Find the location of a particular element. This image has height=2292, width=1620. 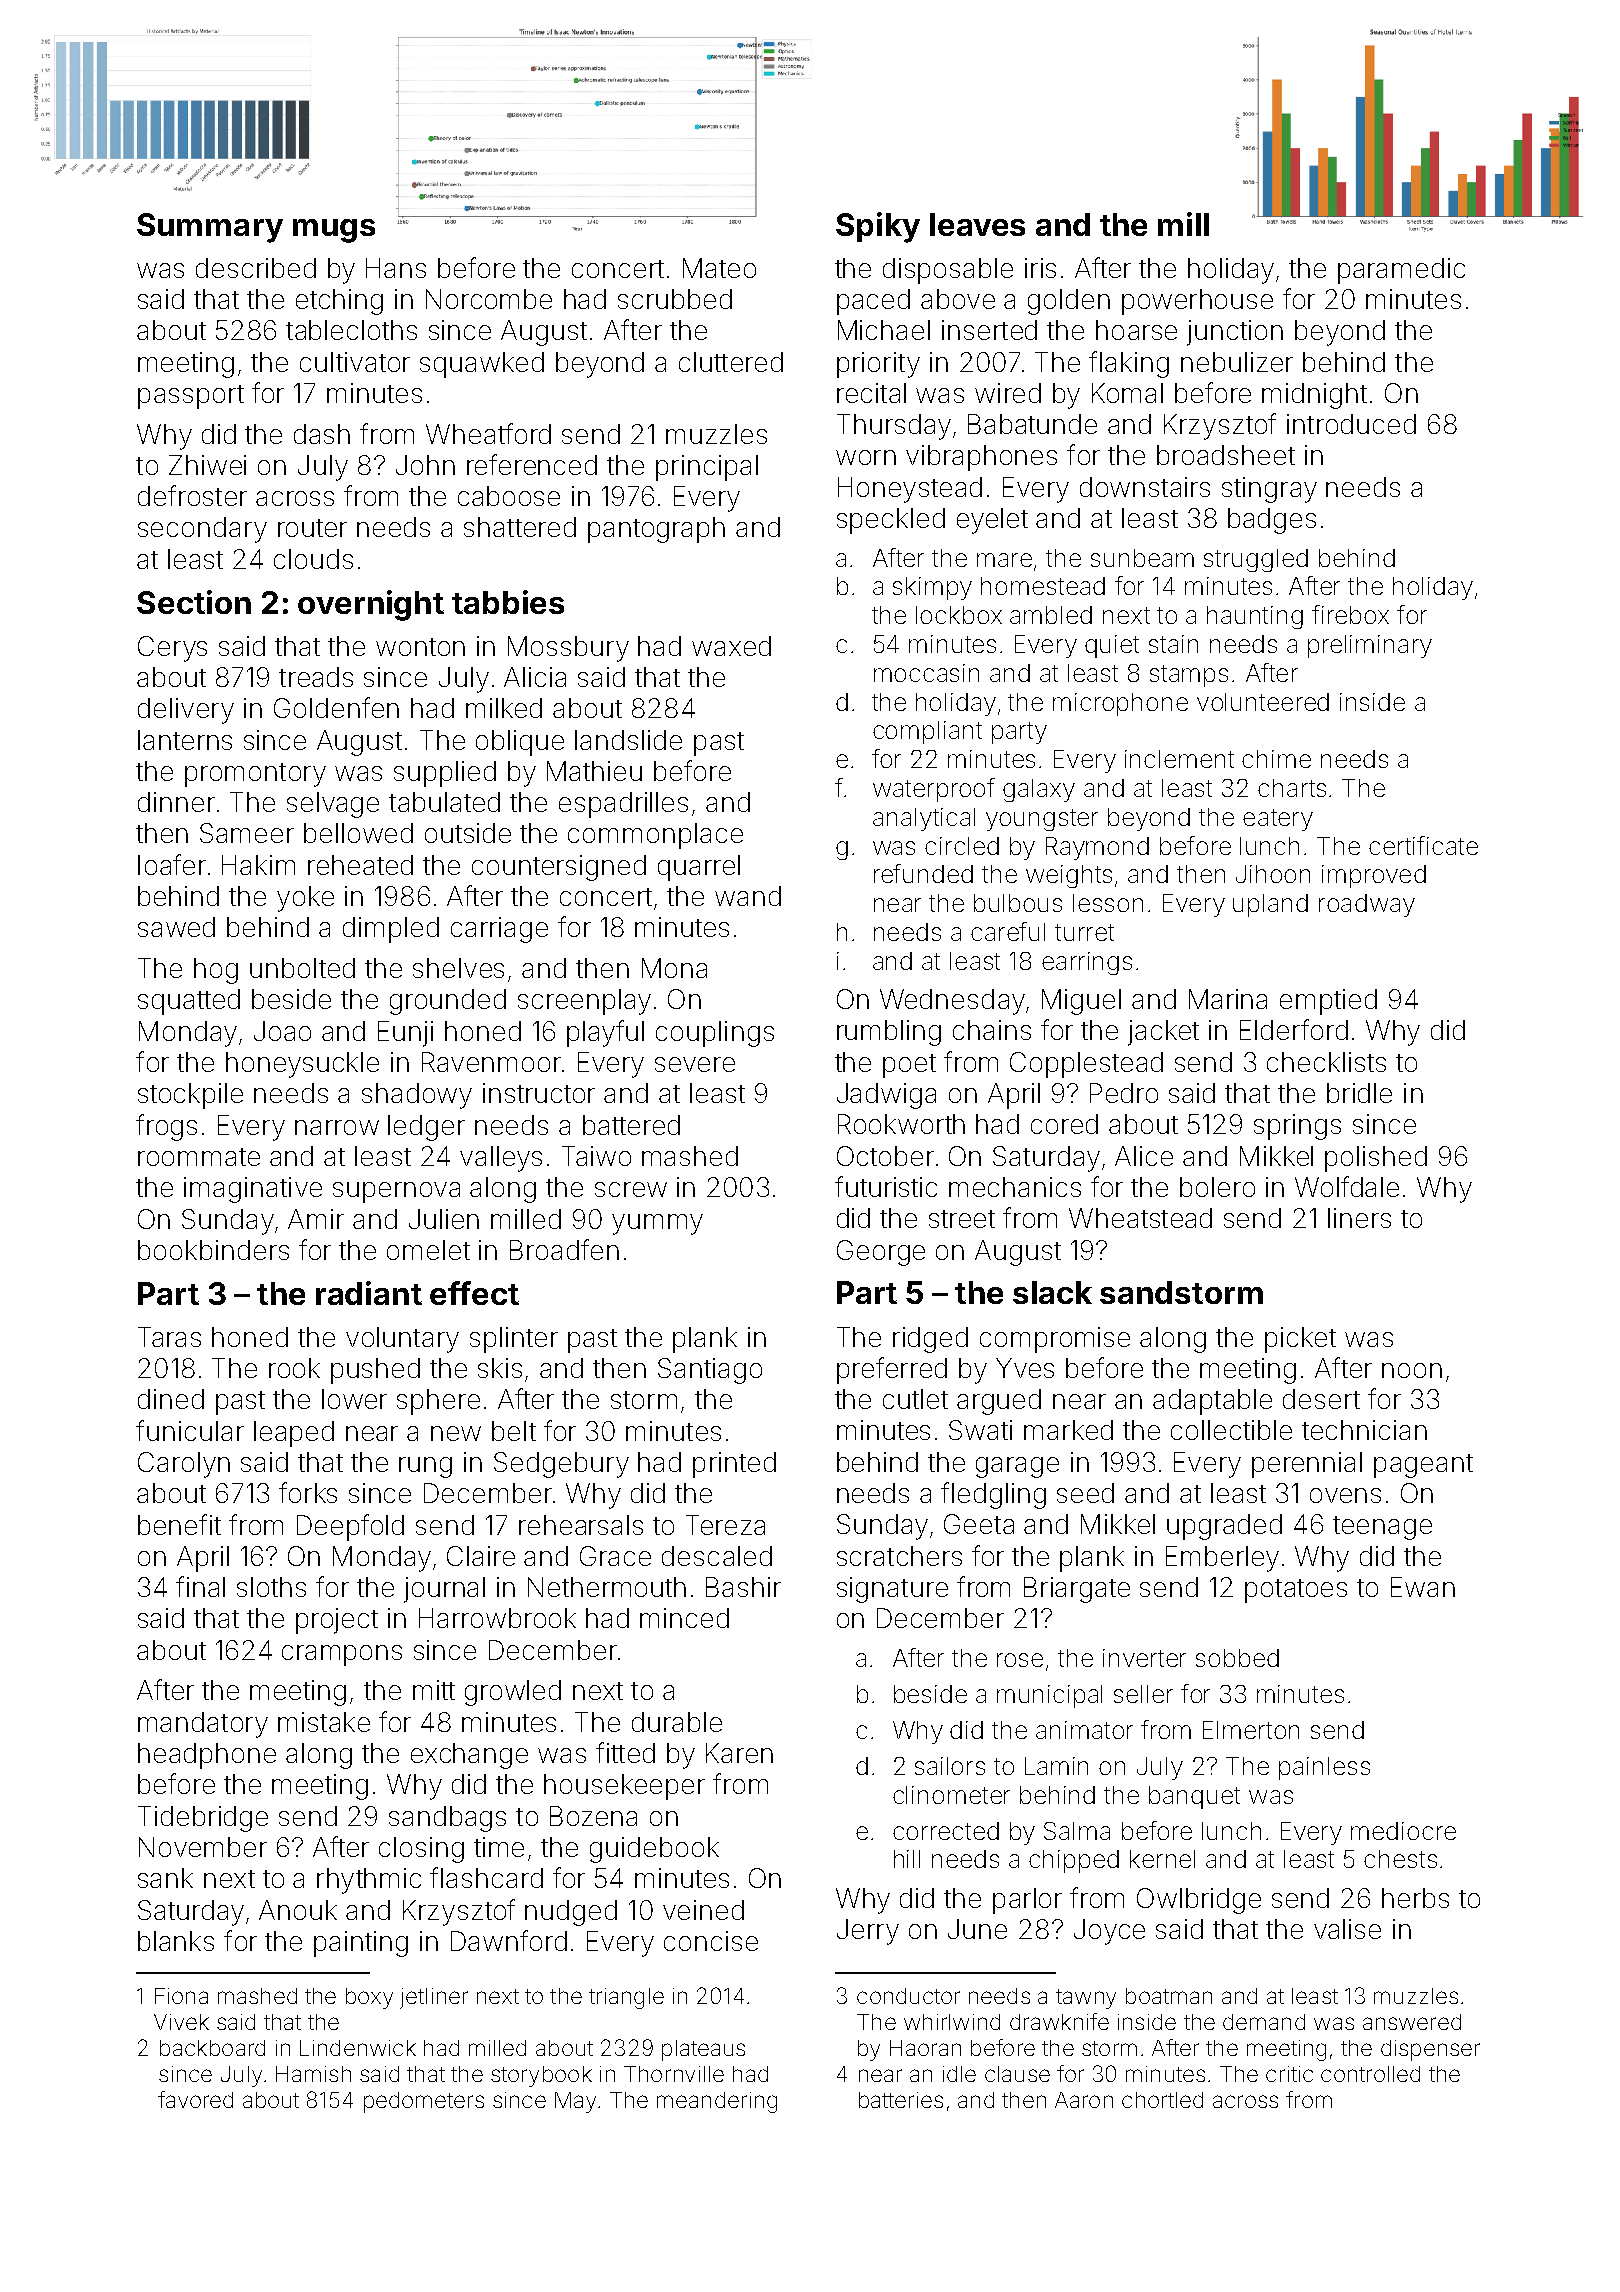

favored is located at coordinates (195, 2099).
